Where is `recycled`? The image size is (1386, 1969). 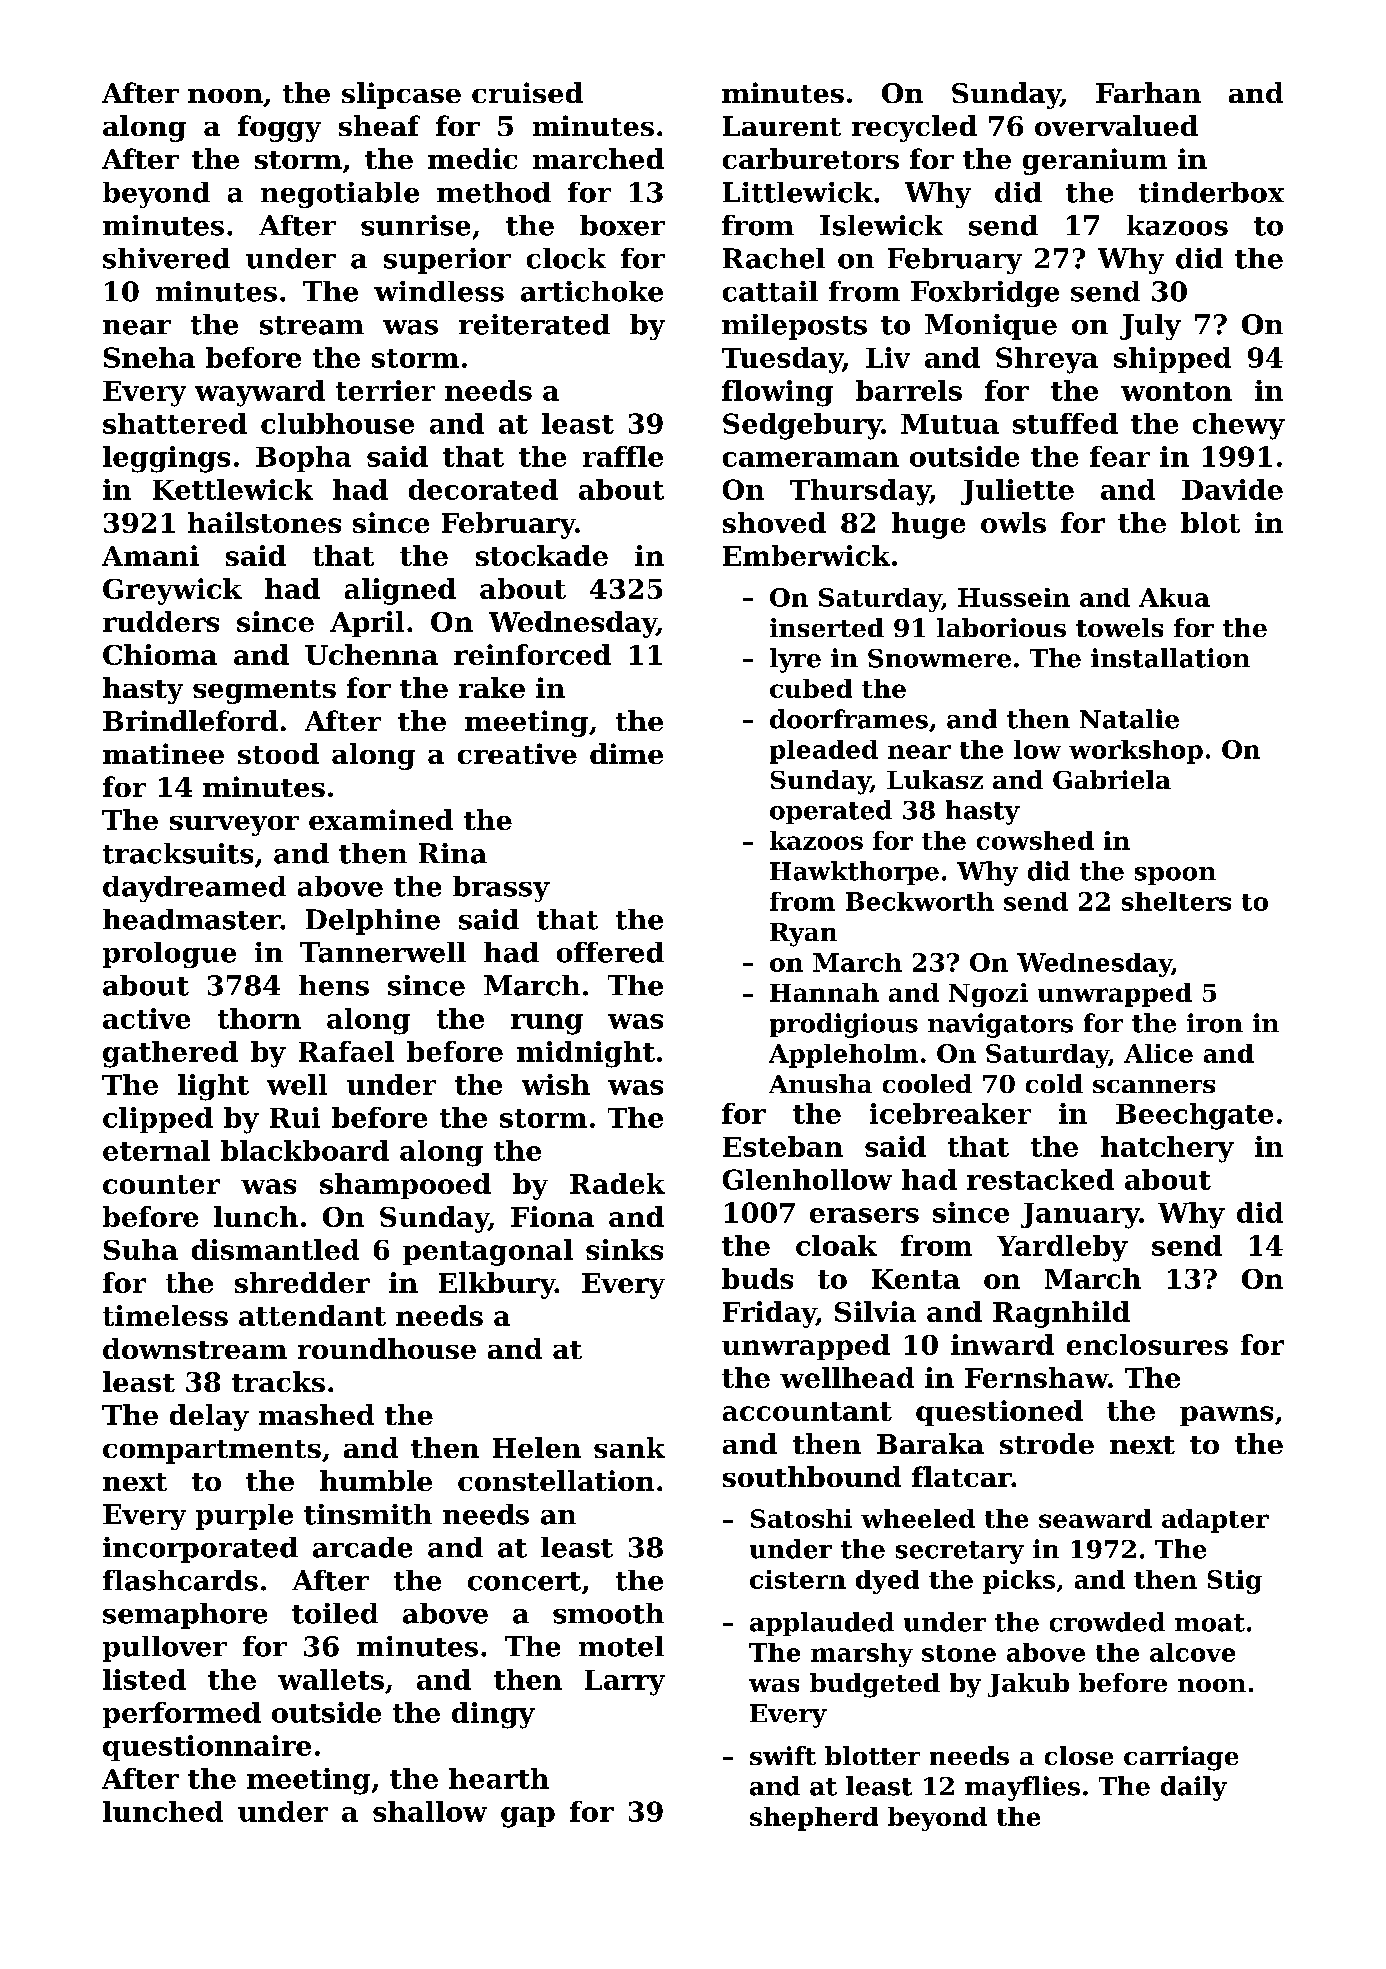
recycled is located at coordinates (914, 128).
